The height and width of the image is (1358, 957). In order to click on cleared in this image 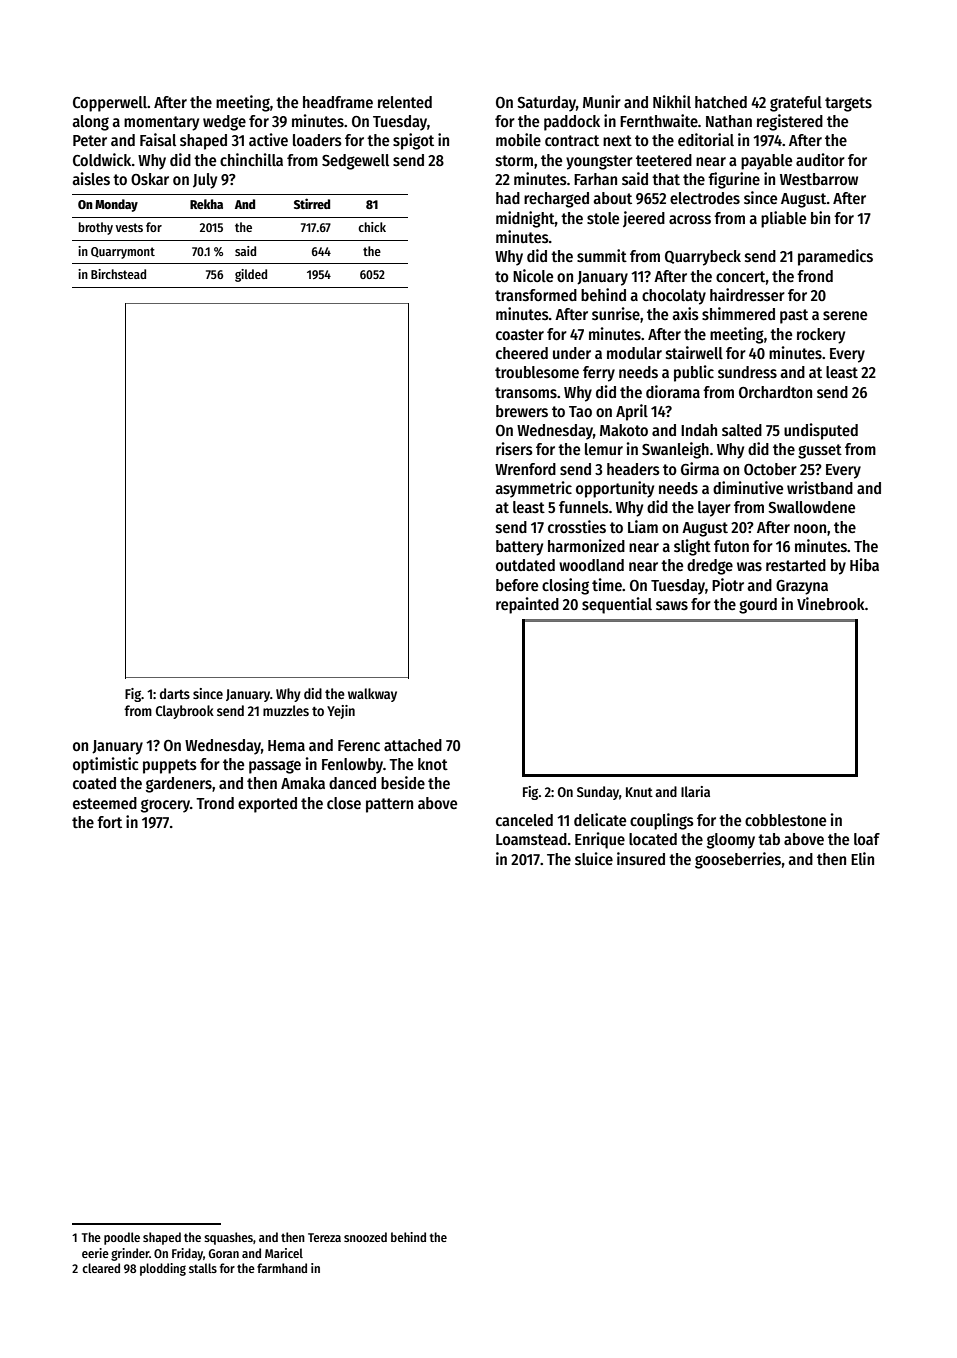, I will do `click(101, 1268)`.
